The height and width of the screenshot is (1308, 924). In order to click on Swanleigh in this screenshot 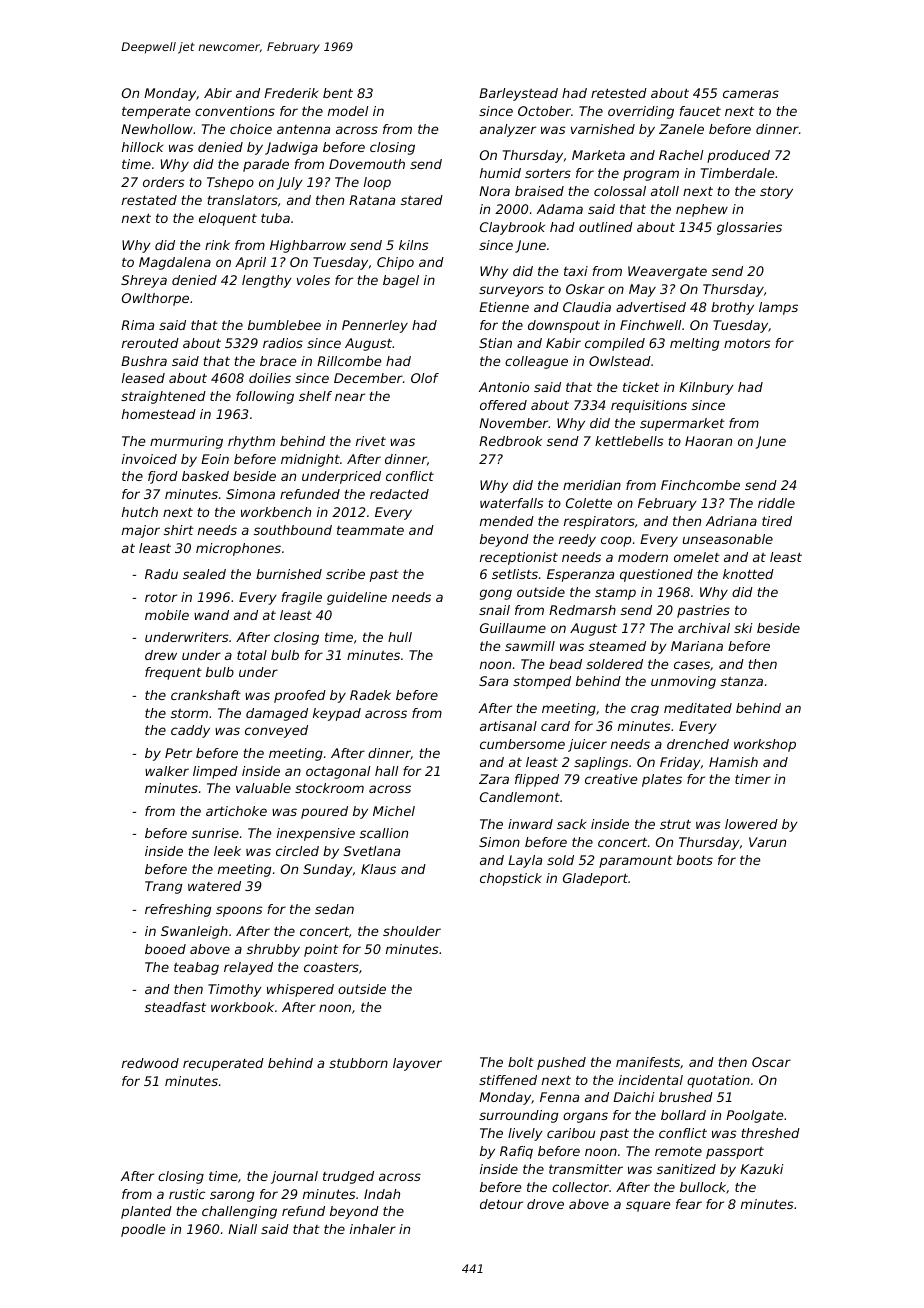, I will do `click(194, 932)`.
